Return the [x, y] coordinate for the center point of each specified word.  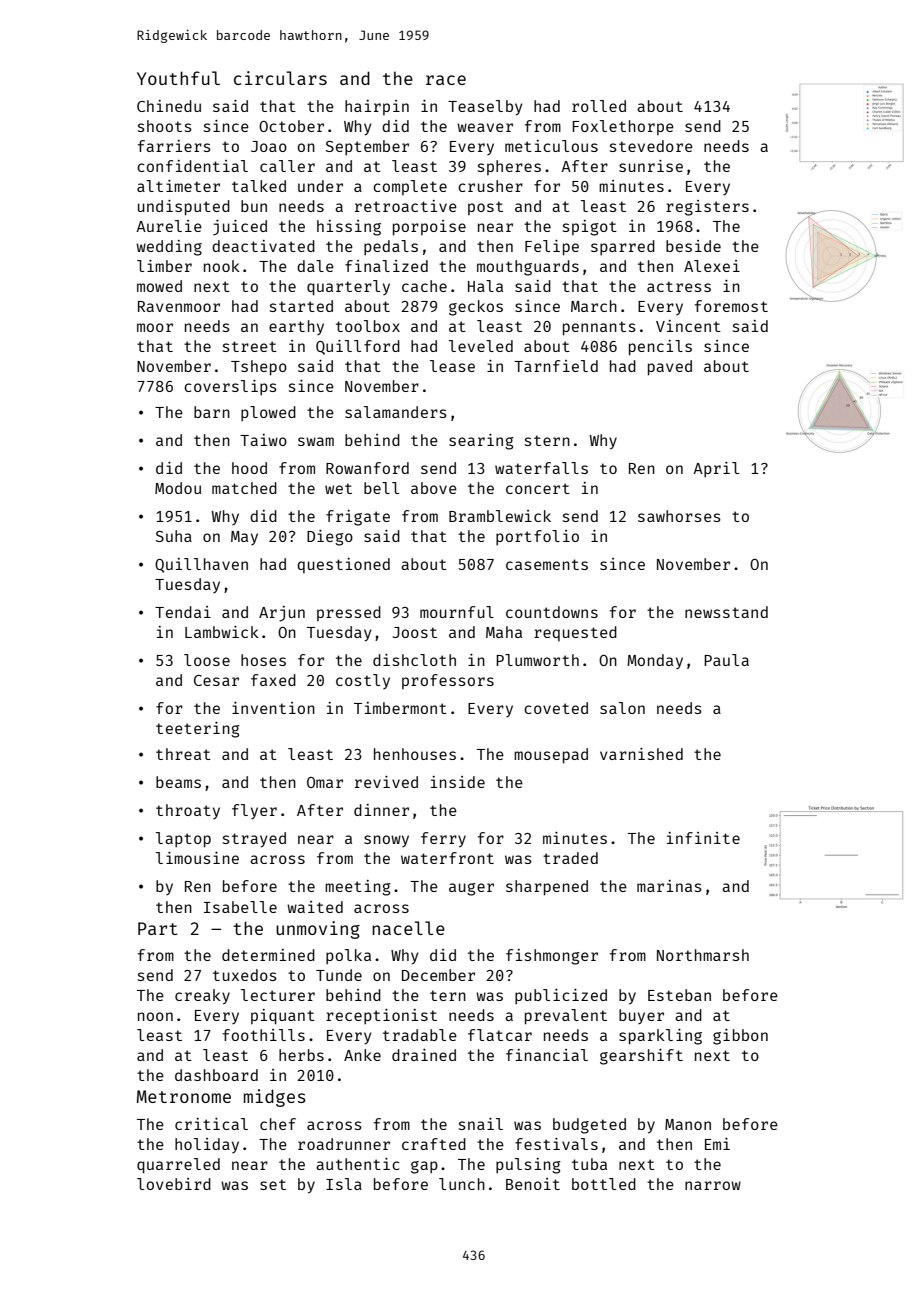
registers [707, 208]
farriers [174, 146]
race [446, 80]
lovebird [174, 1184]
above [434, 488]
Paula [726, 660]
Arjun [282, 614]
